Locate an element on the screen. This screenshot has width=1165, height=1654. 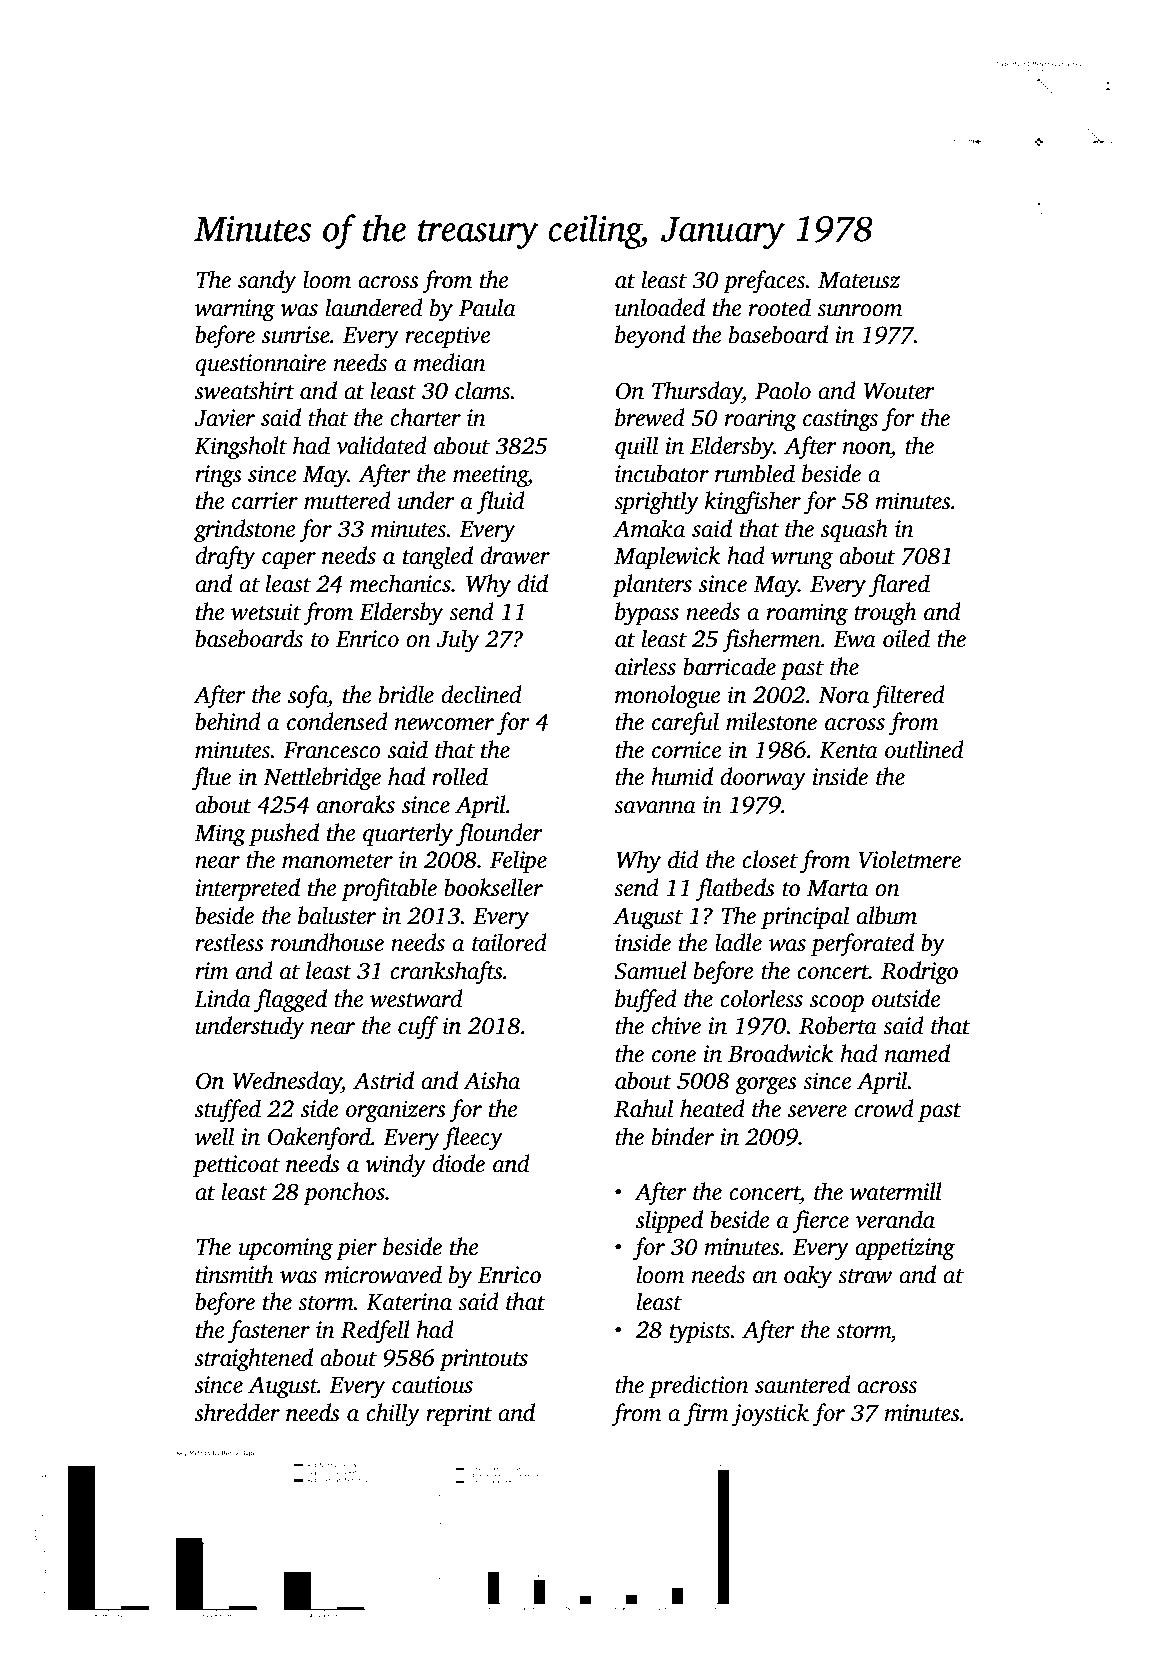
squash is located at coordinates (854, 530).
